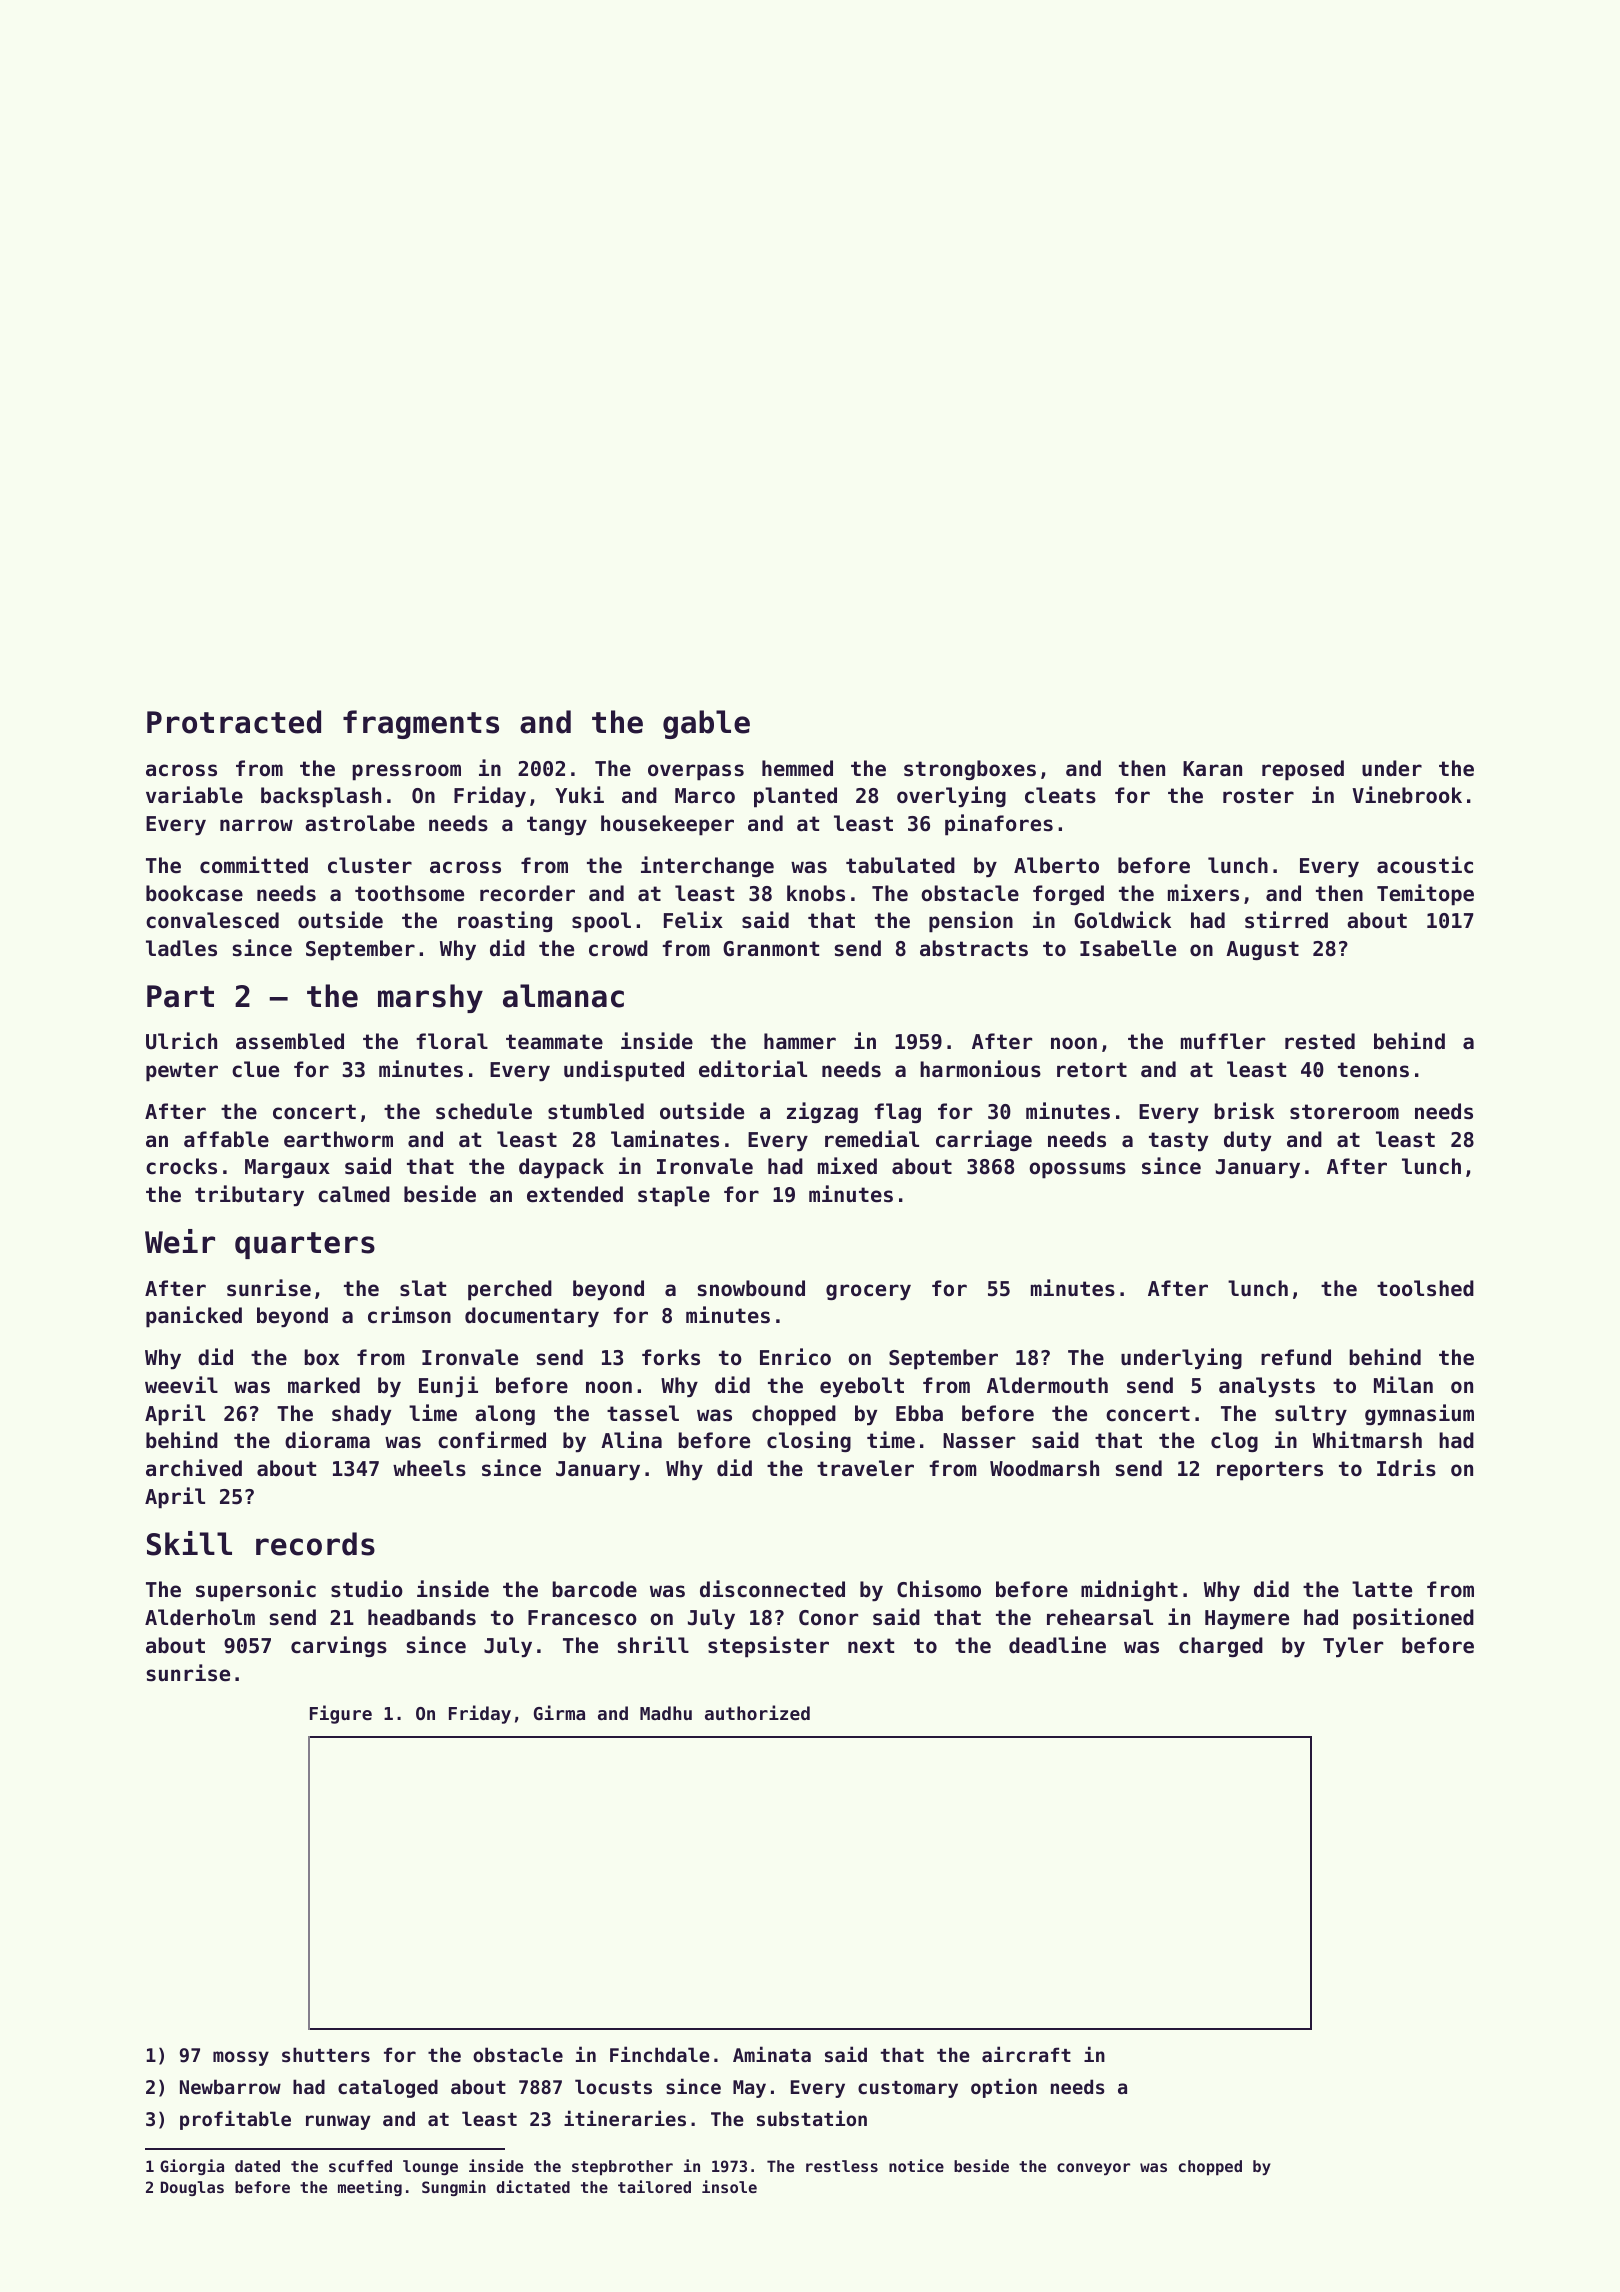 The image size is (1620, 2292). What do you see at coordinates (370, 2188) in the image?
I see `meeting` at bounding box center [370, 2188].
